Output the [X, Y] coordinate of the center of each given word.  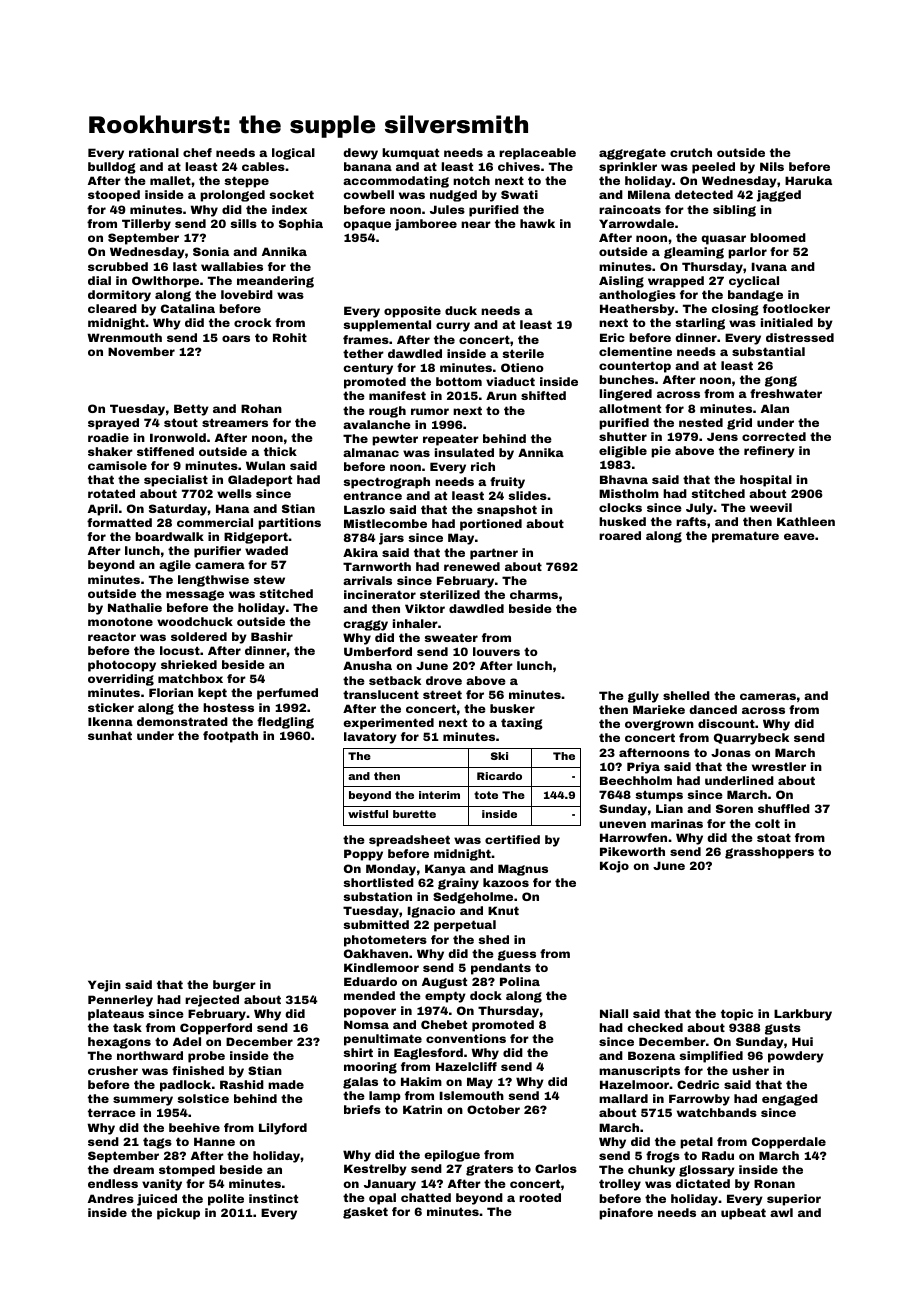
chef [197, 152]
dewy [360, 154]
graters [489, 1170]
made [286, 1084]
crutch [691, 152]
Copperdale [789, 1143]
